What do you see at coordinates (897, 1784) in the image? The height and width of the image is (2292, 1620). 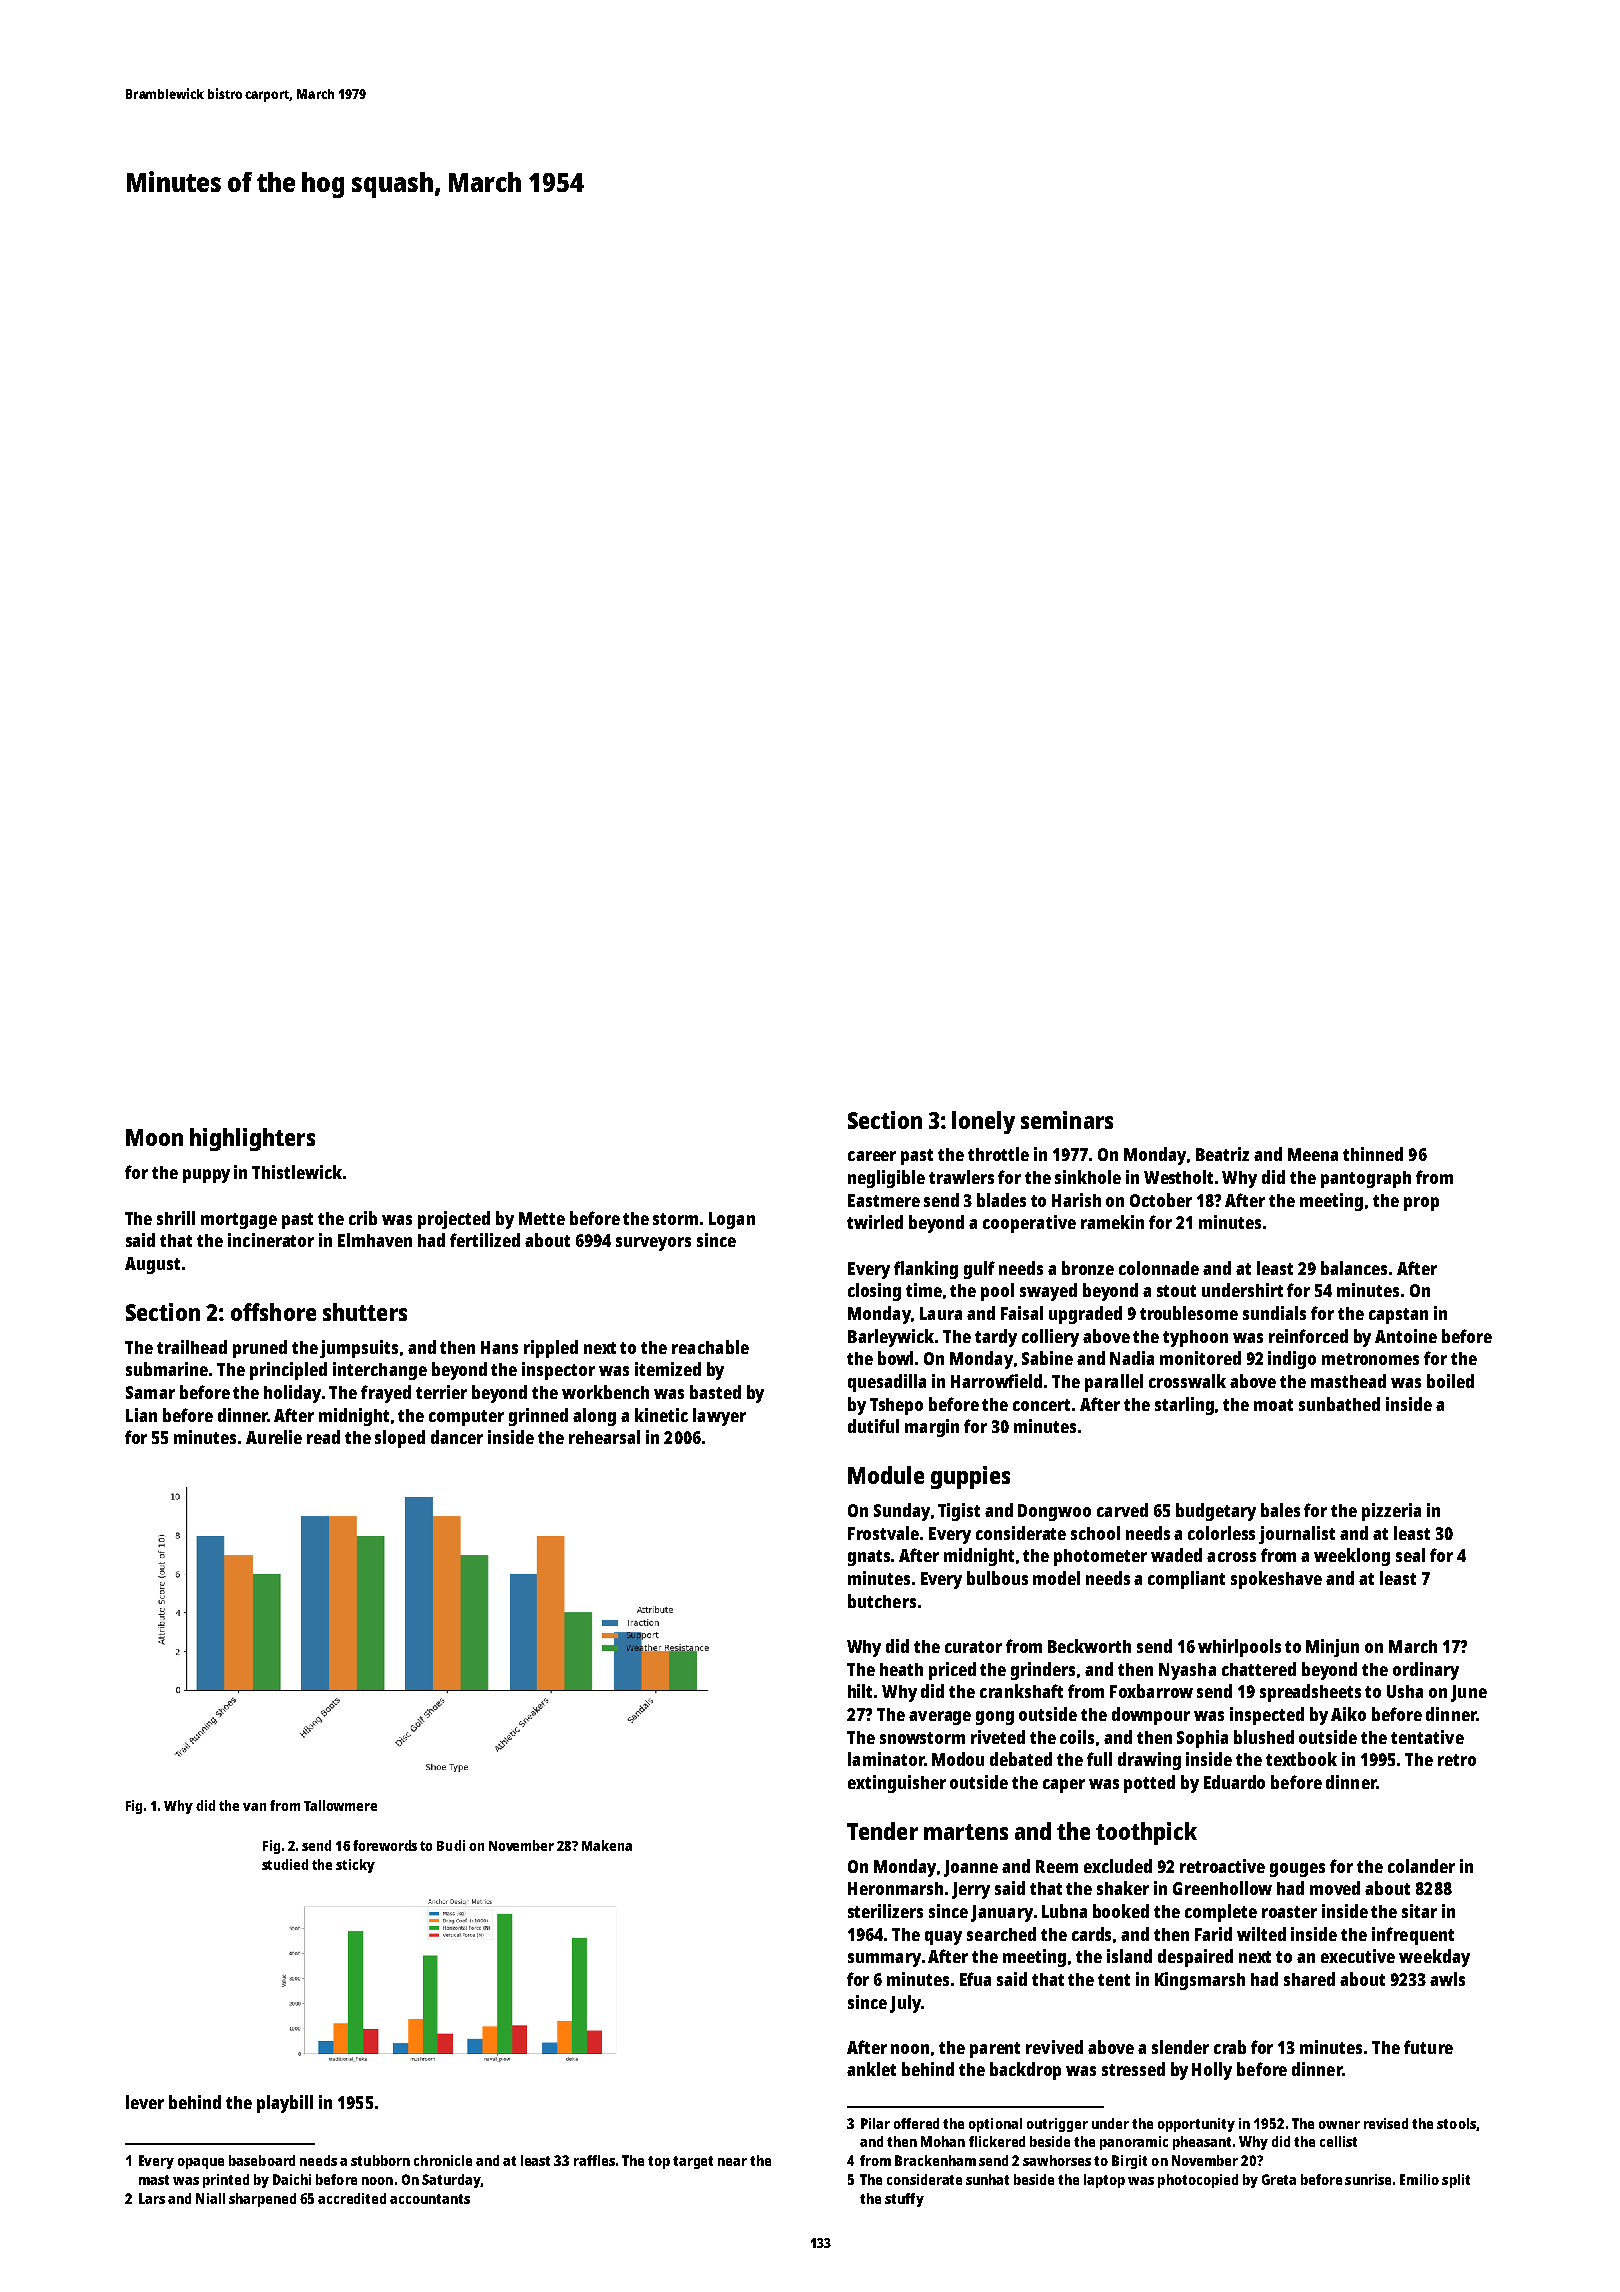 I see `extinguisher` at bounding box center [897, 1784].
